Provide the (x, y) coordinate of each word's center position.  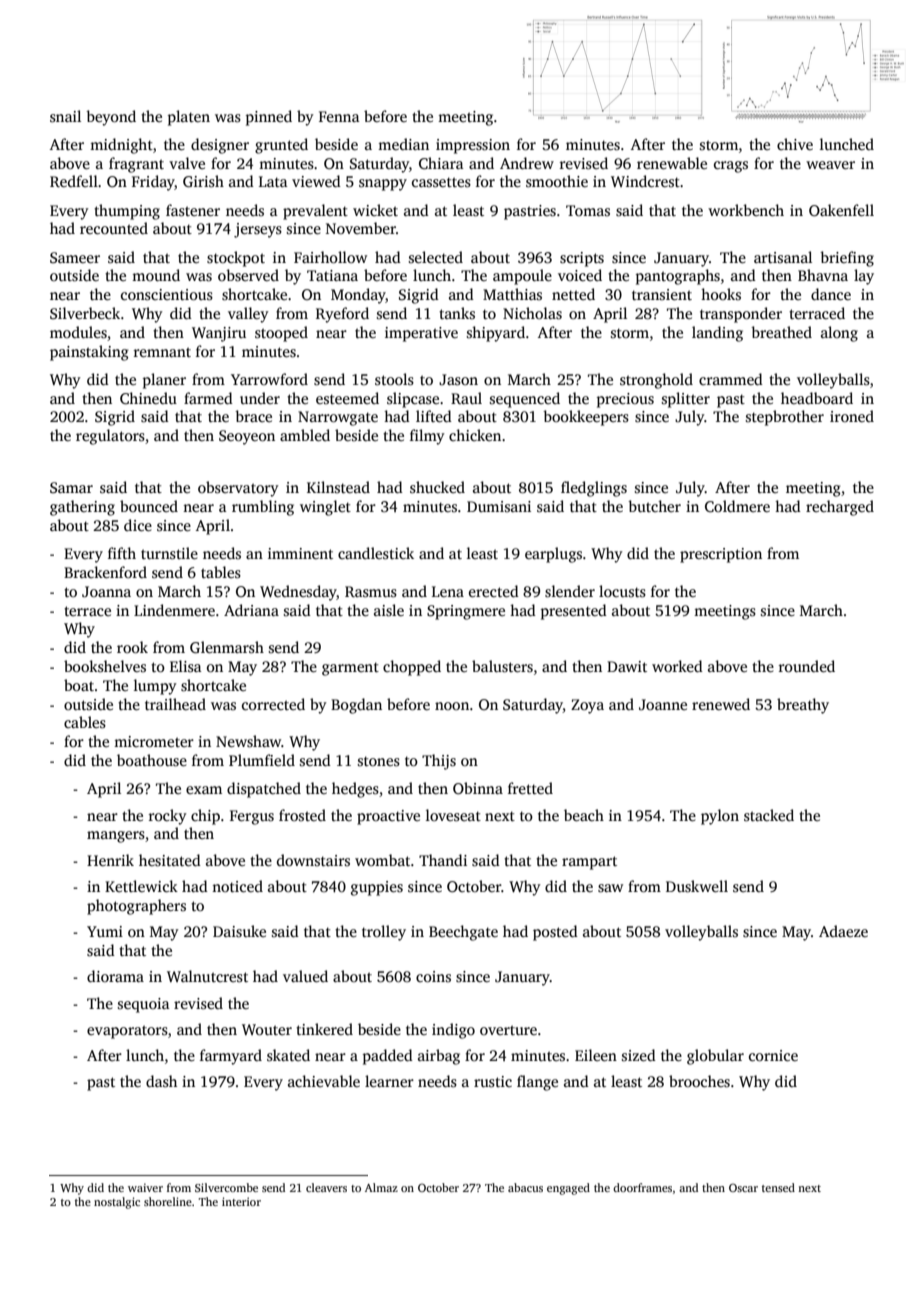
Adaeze (843, 931)
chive (795, 144)
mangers (116, 837)
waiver (145, 1187)
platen (189, 118)
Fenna (339, 116)
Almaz (381, 1187)
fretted (530, 788)
